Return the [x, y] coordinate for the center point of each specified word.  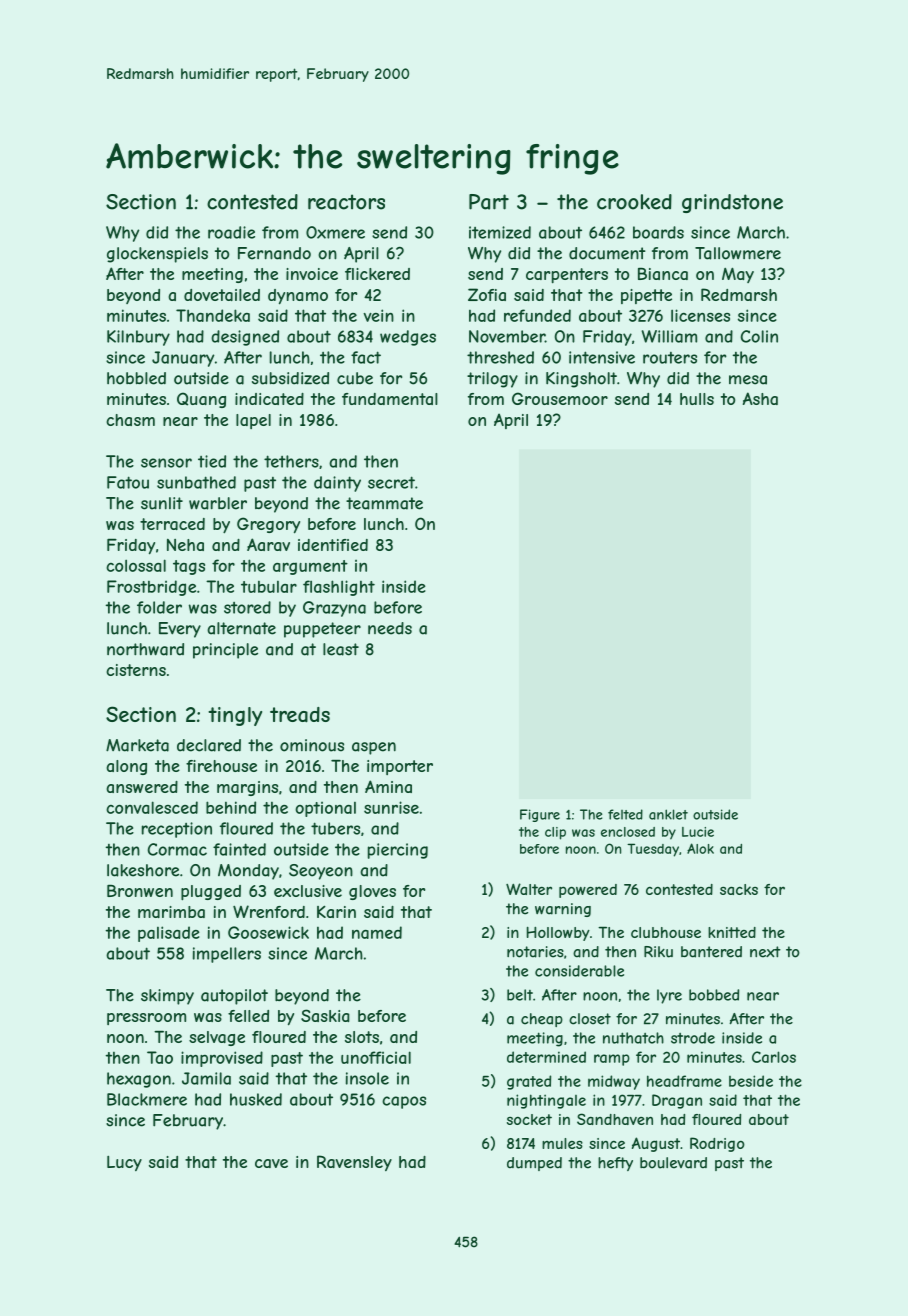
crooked [634, 202]
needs [390, 628]
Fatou [128, 482]
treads [300, 715]
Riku [658, 952]
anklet [668, 814]
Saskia [325, 1015]
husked [256, 1099]
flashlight [339, 588]
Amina [388, 786]
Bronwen [140, 890]
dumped [534, 1164]
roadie [231, 232]
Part [489, 202]
